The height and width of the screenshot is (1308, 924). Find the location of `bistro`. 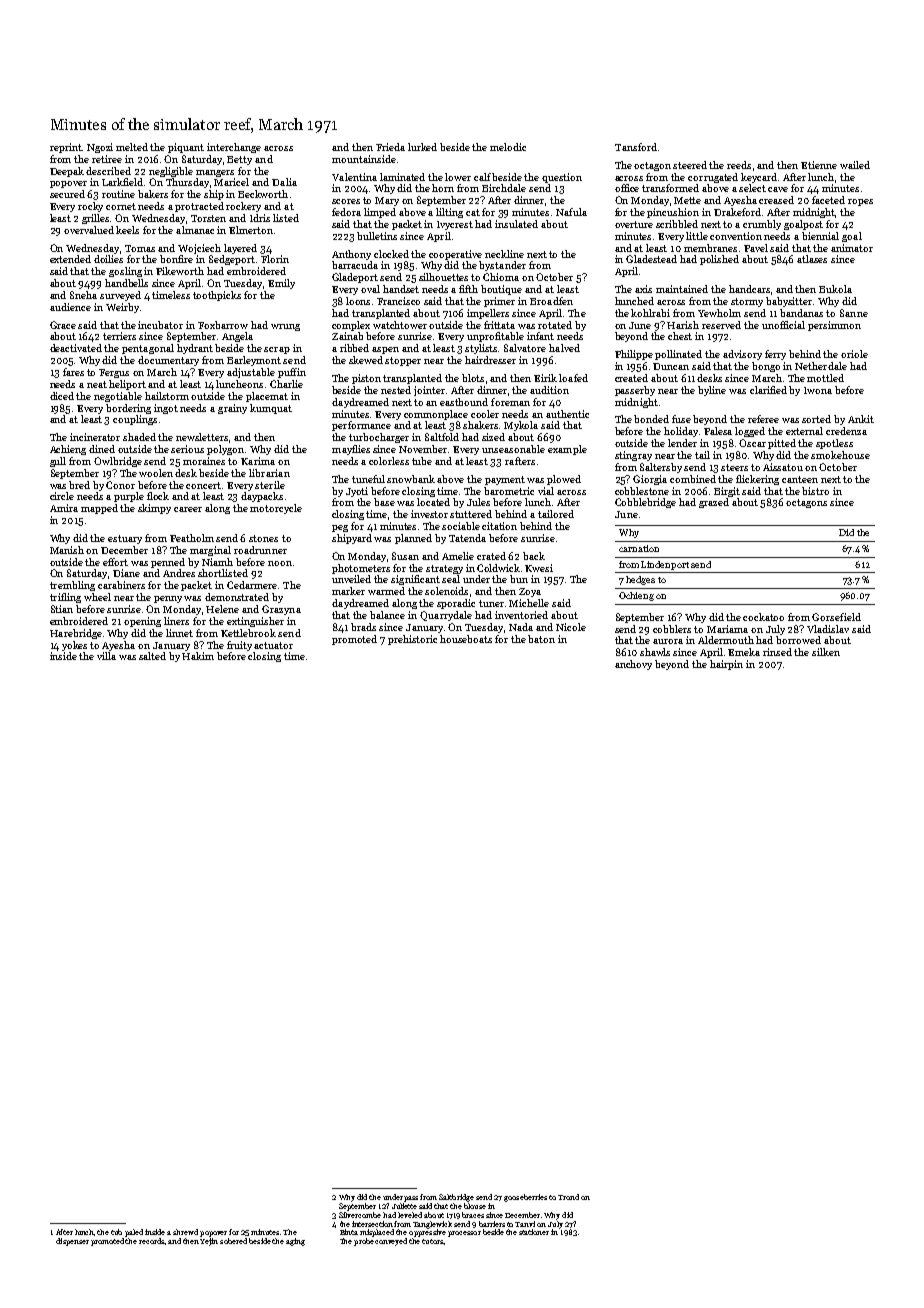

bistro is located at coordinates (815, 491).
